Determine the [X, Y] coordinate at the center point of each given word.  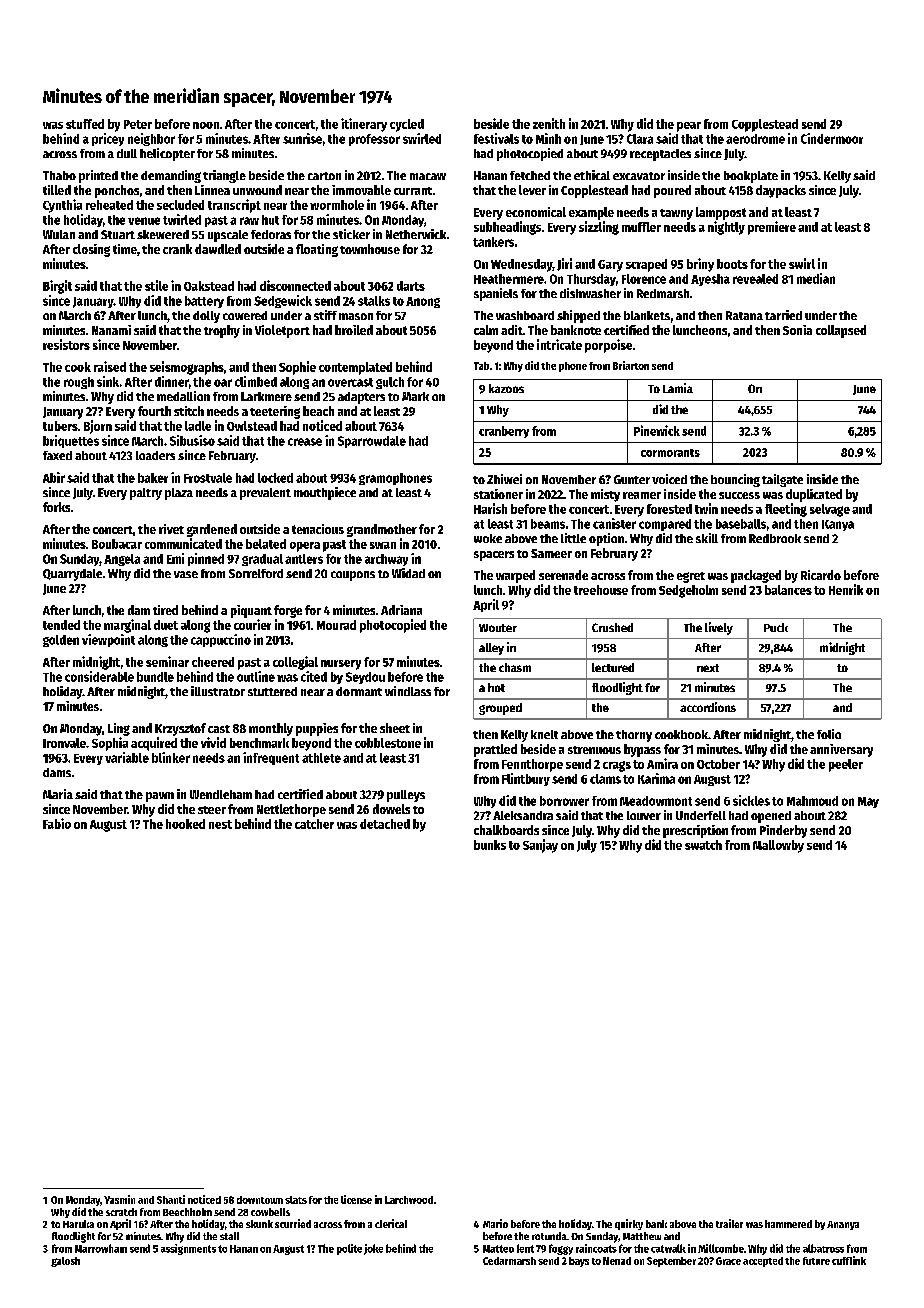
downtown [260, 1200]
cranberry [504, 432]
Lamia [678, 388]
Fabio [57, 823]
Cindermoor [832, 138]
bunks [490, 845]
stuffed [85, 124]
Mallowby [778, 846]
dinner [172, 381]
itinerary [364, 125]
